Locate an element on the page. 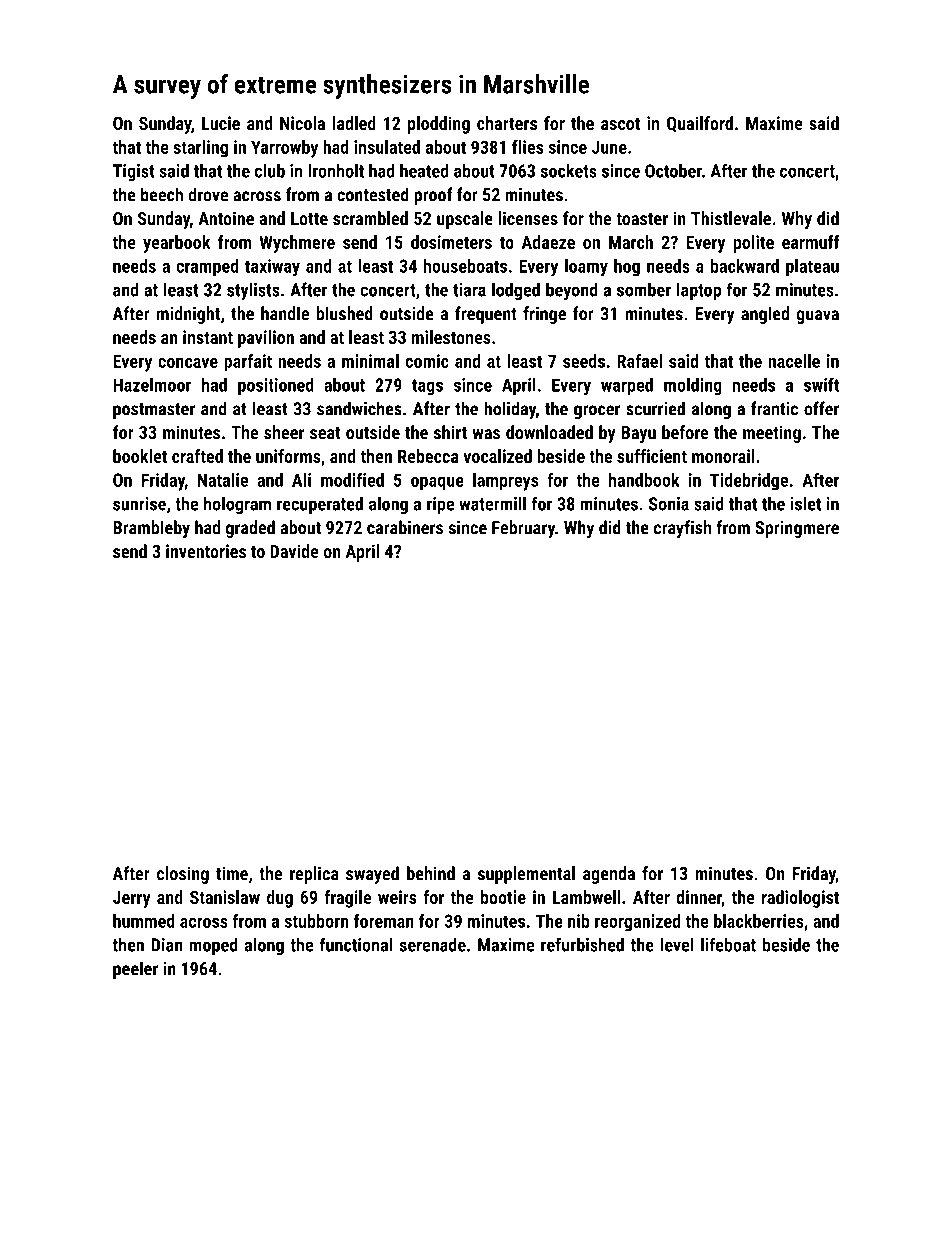  sheer is located at coordinates (284, 432).
